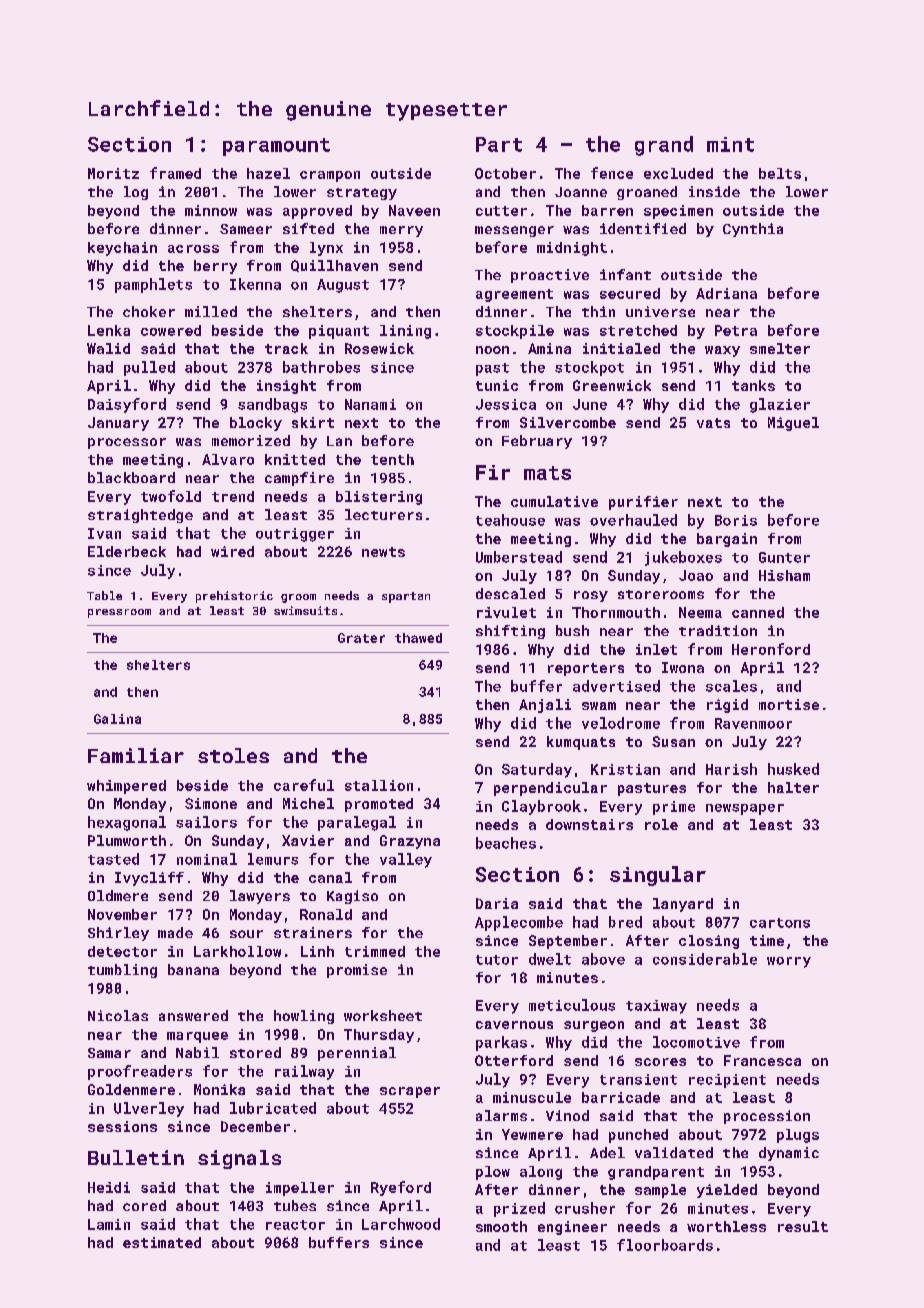  What do you see at coordinates (718, 630) in the page?
I see `tradition` at bounding box center [718, 630].
